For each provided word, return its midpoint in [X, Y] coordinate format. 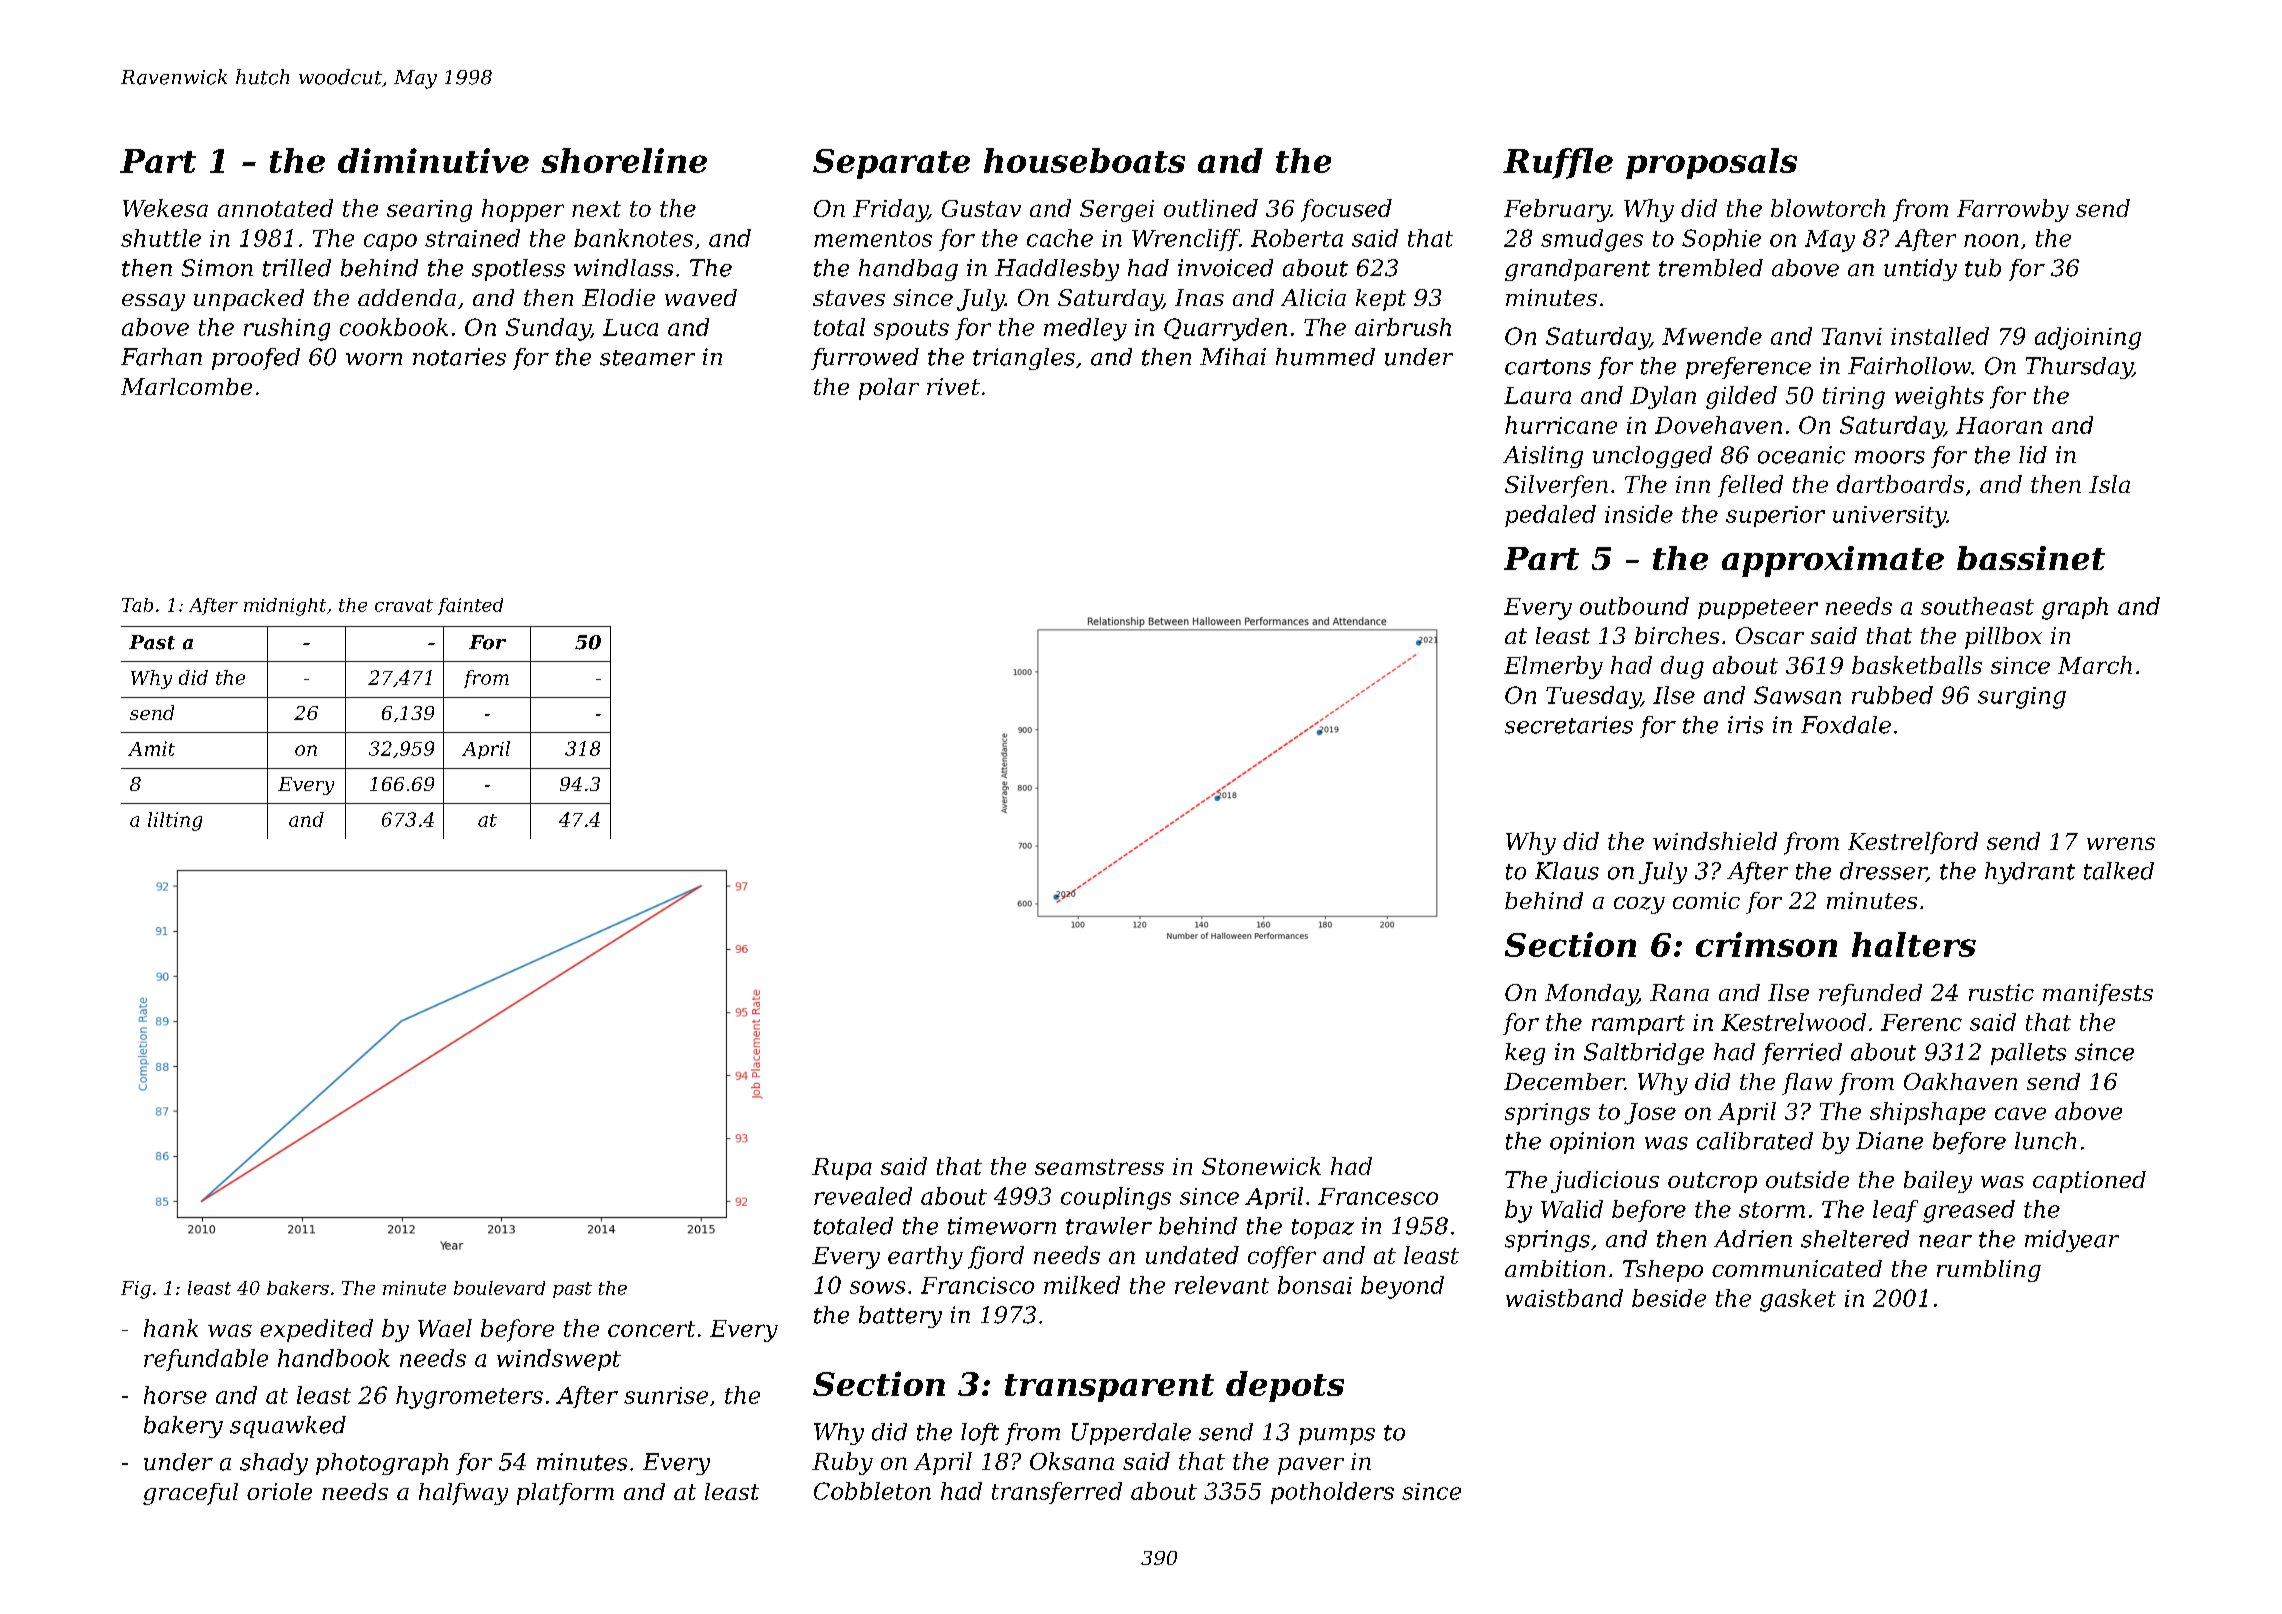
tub [1983, 268]
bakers [298, 1288]
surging [2022, 698]
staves [849, 298]
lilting [175, 821]
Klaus [1567, 871]
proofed [256, 359]
